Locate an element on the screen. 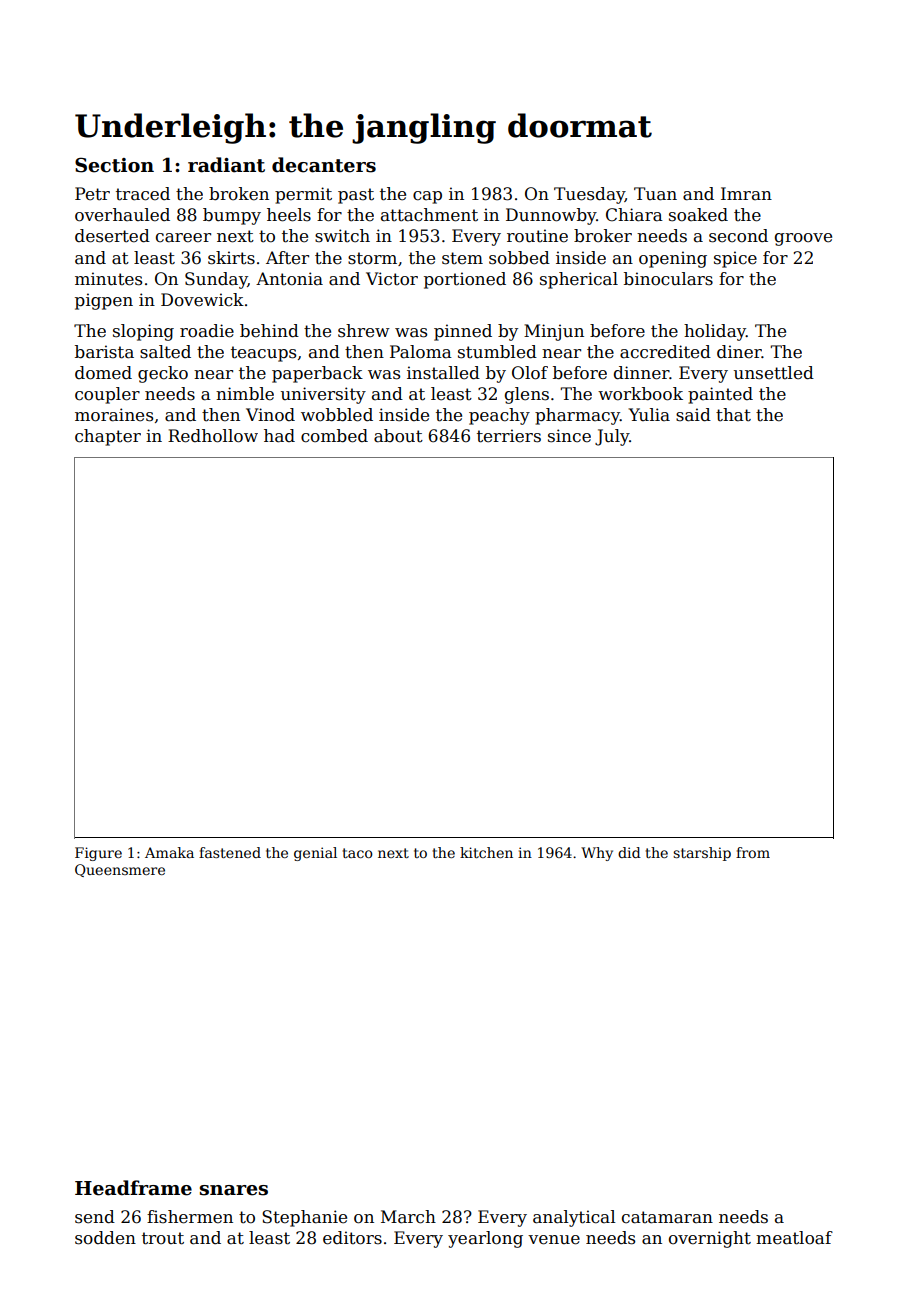 The image size is (908, 1316). soaked is located at coordinates (698, 215).
